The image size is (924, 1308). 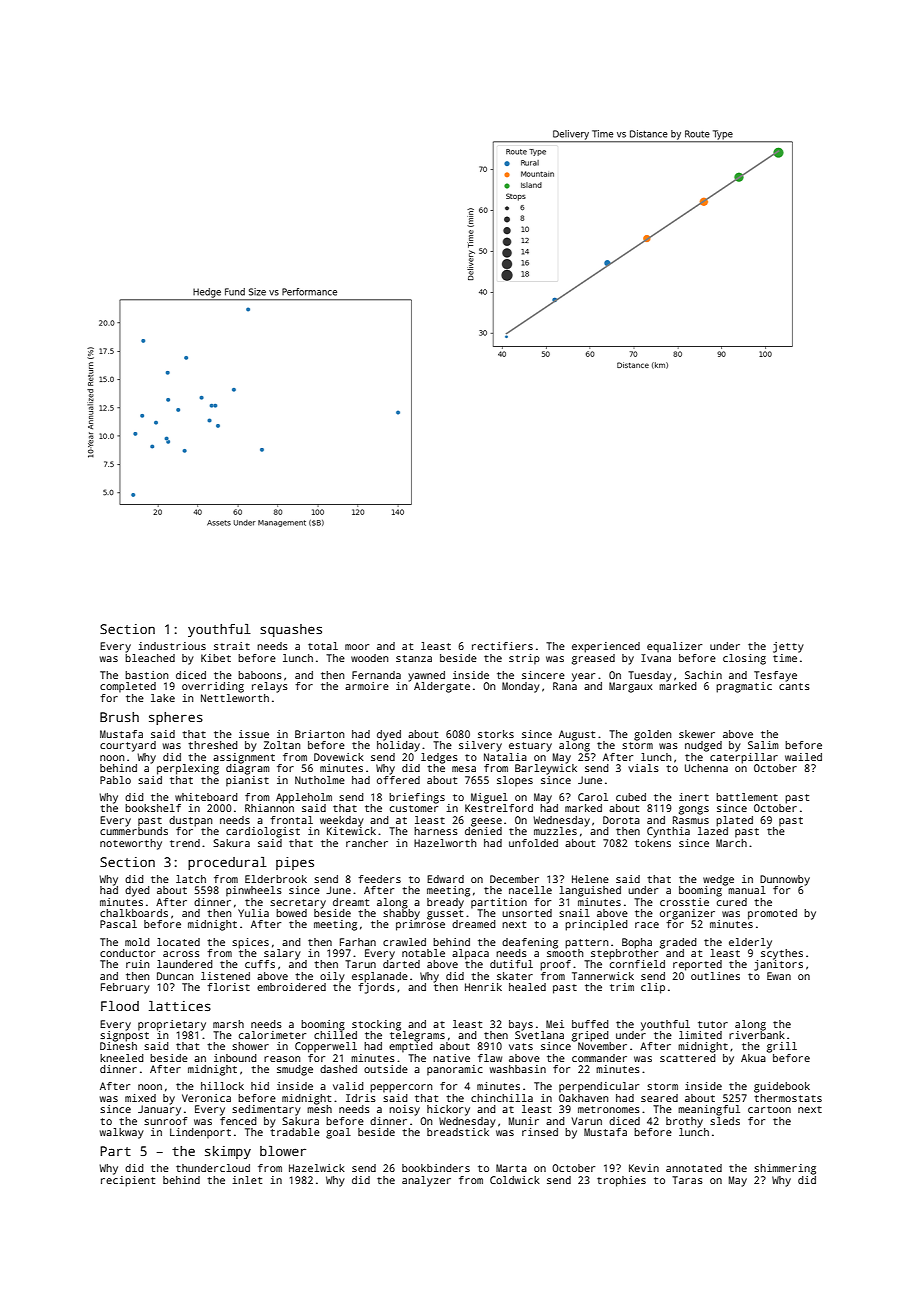 What do you see at coordinates (744, 659) in the screenshot?
I see `closing` at bounding box center [744, 659].
